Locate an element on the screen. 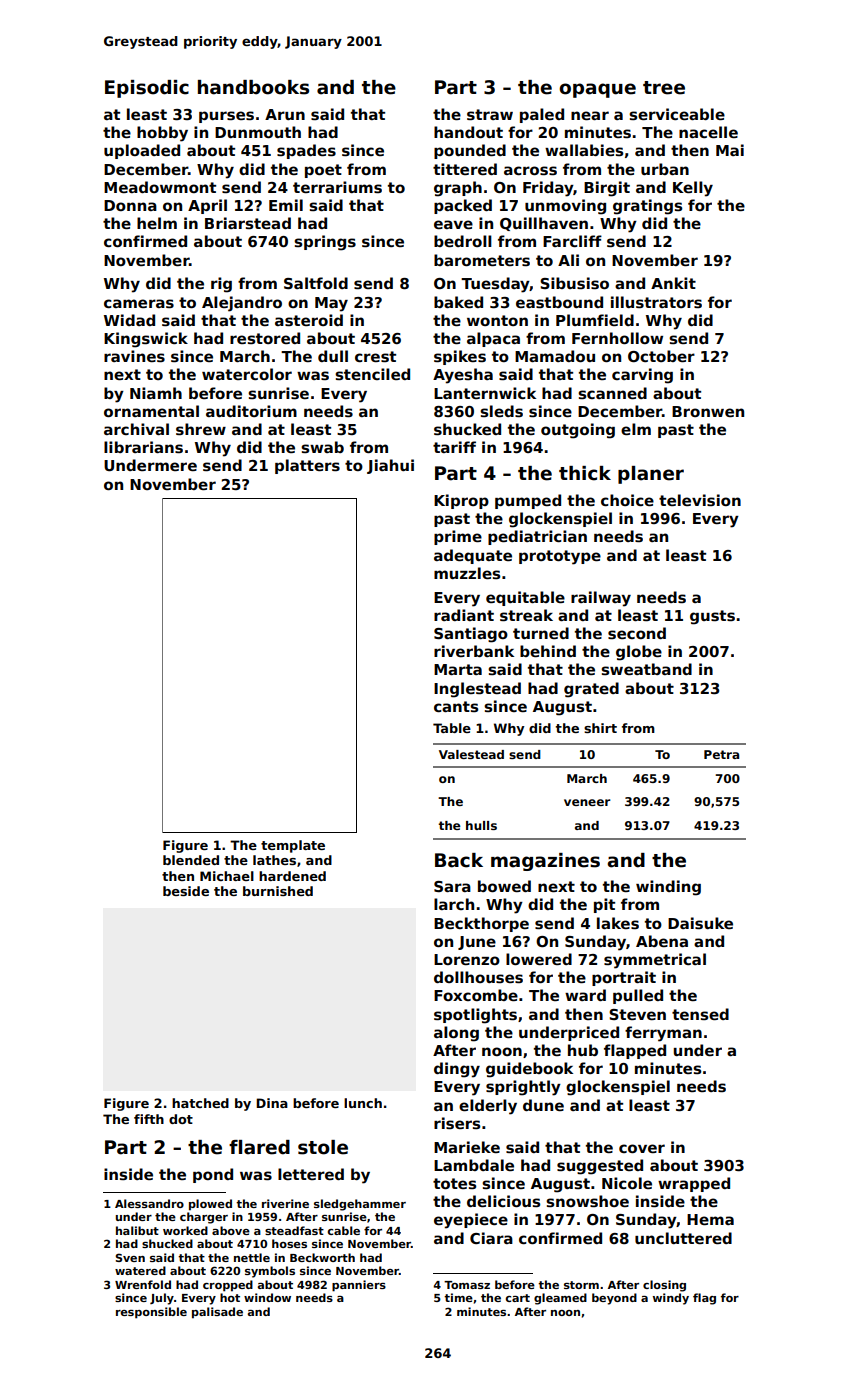  above is located at coordinates (231, 1230).
